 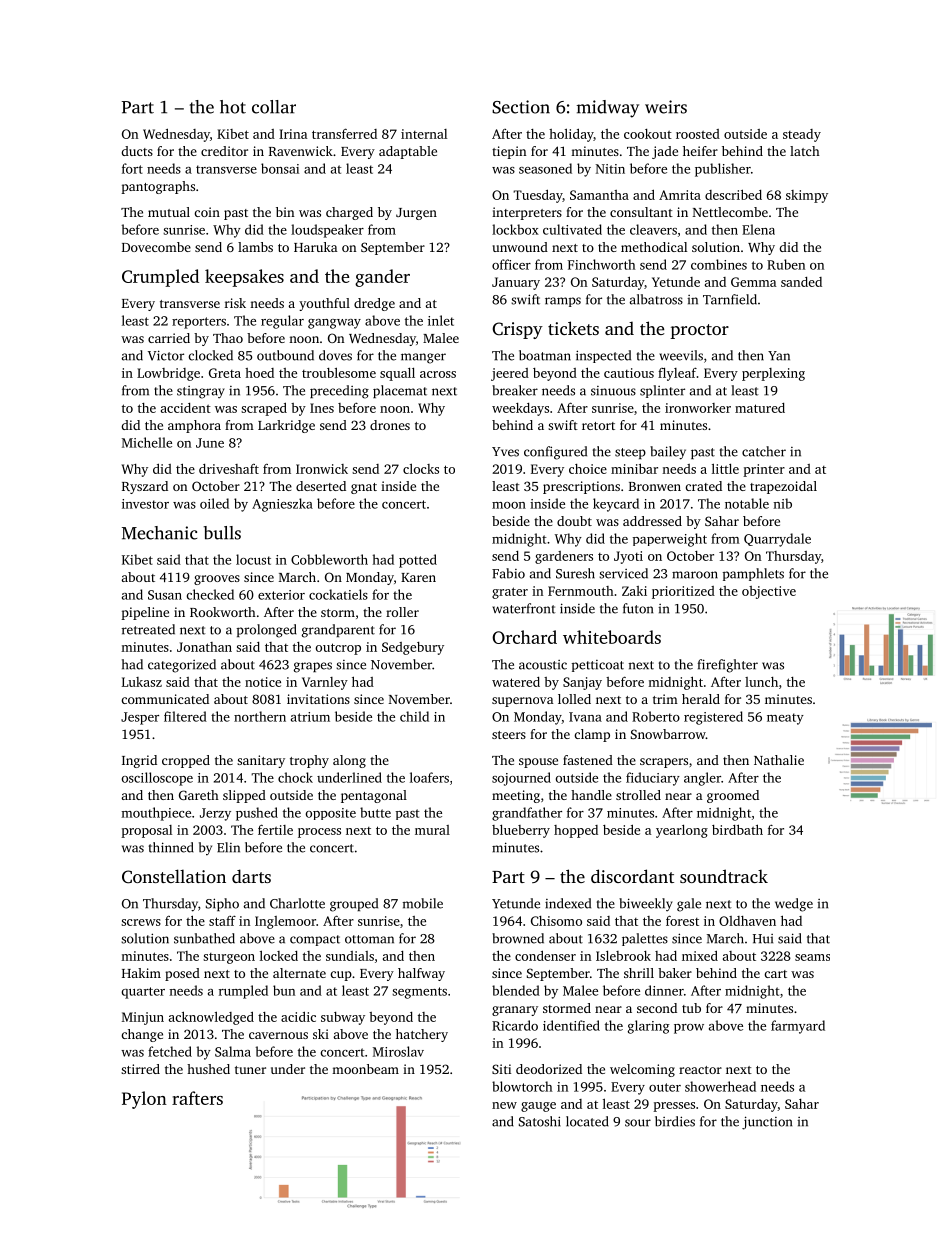 I want to click on squall, so click(x=397, y=374).
